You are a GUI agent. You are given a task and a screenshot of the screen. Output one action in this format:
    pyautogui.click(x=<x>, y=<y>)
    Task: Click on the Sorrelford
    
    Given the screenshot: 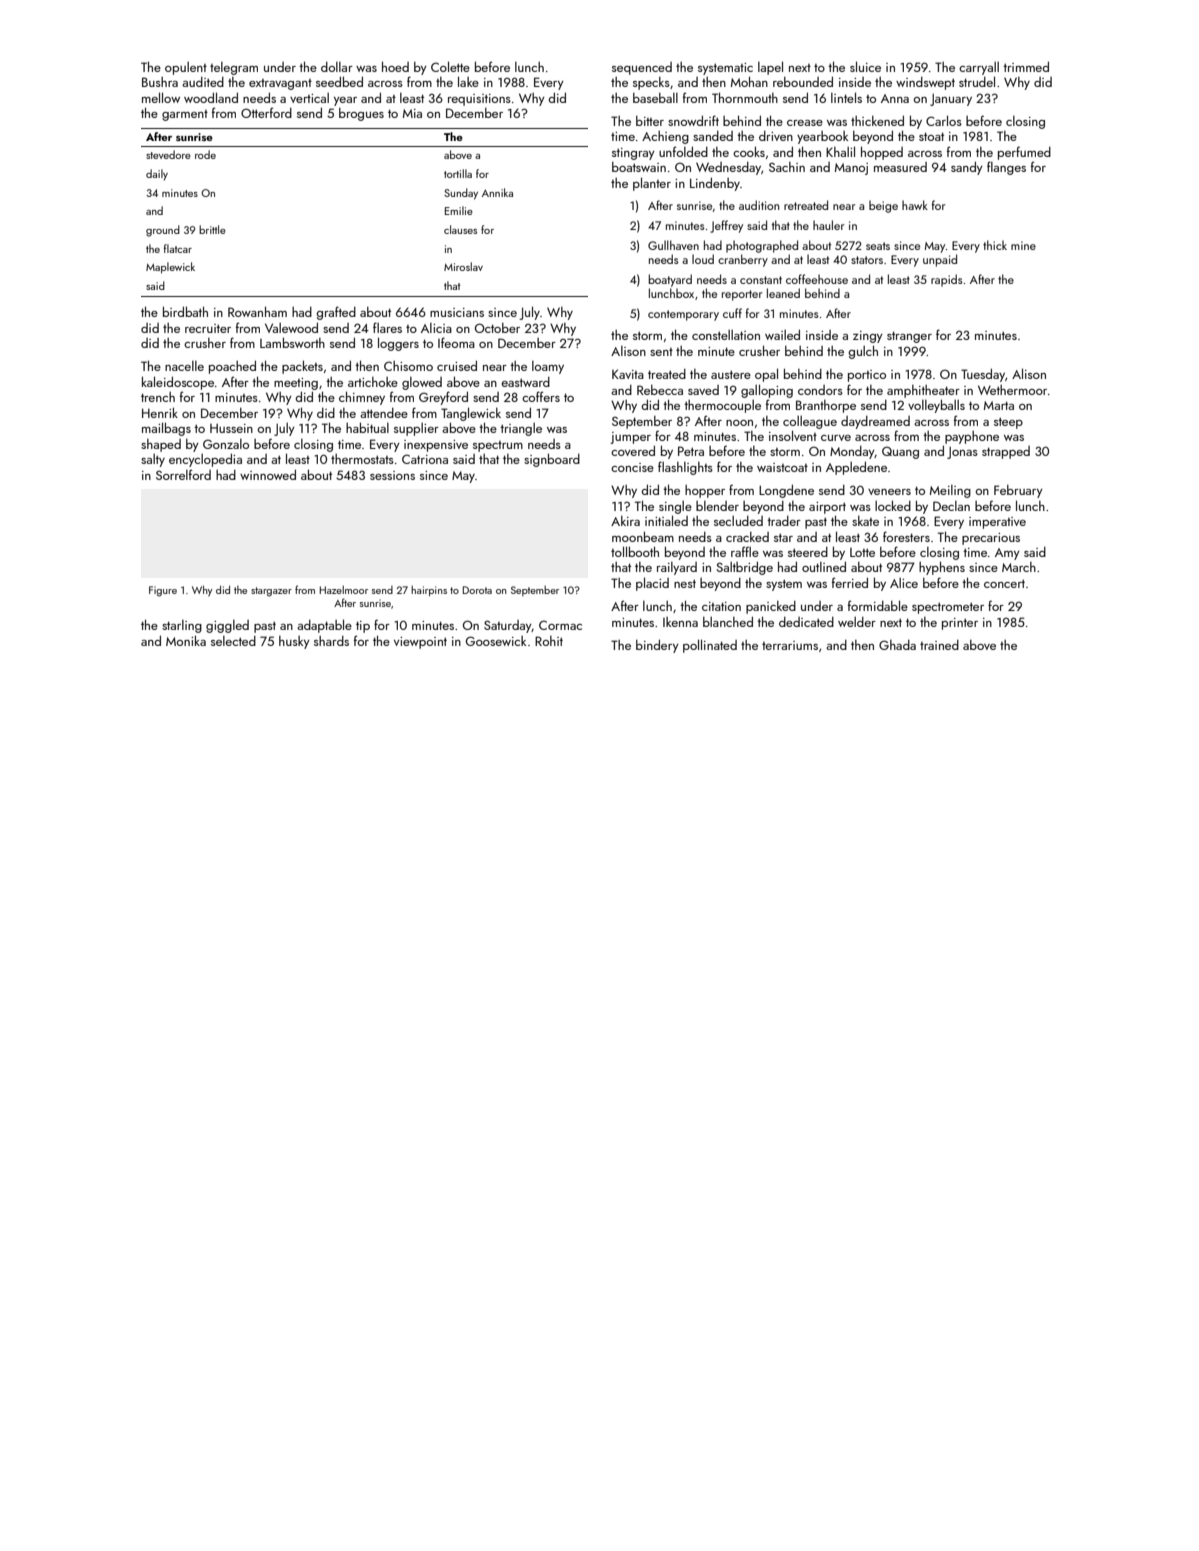 What is the action you would take?
    pyautogui.click(x=183, y=474)
